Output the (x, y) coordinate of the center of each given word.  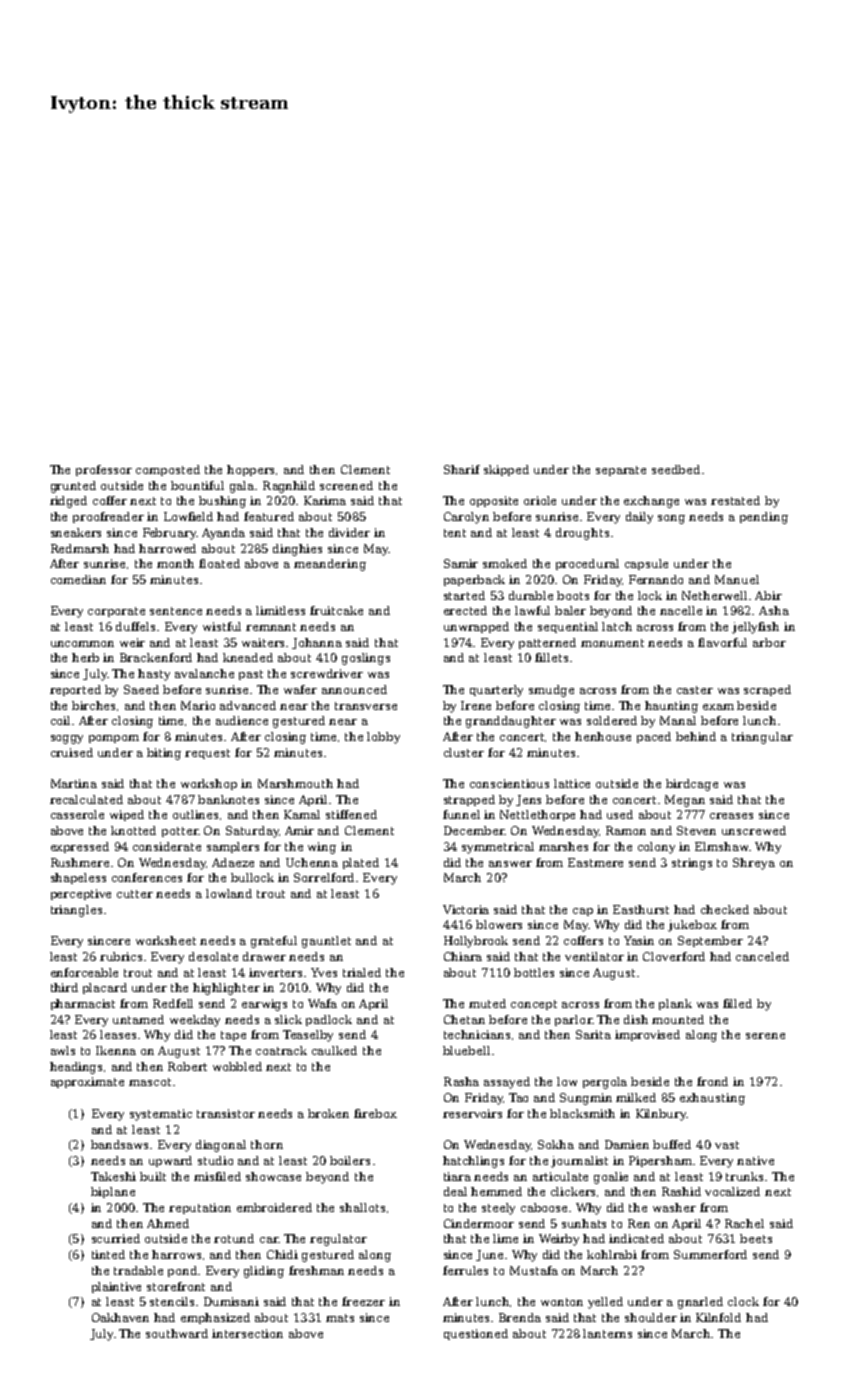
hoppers (250, 470)
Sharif (462, 469)
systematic (161, 1115)
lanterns (607, 1333)
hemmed (496, 1191)
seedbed (676, 469)
